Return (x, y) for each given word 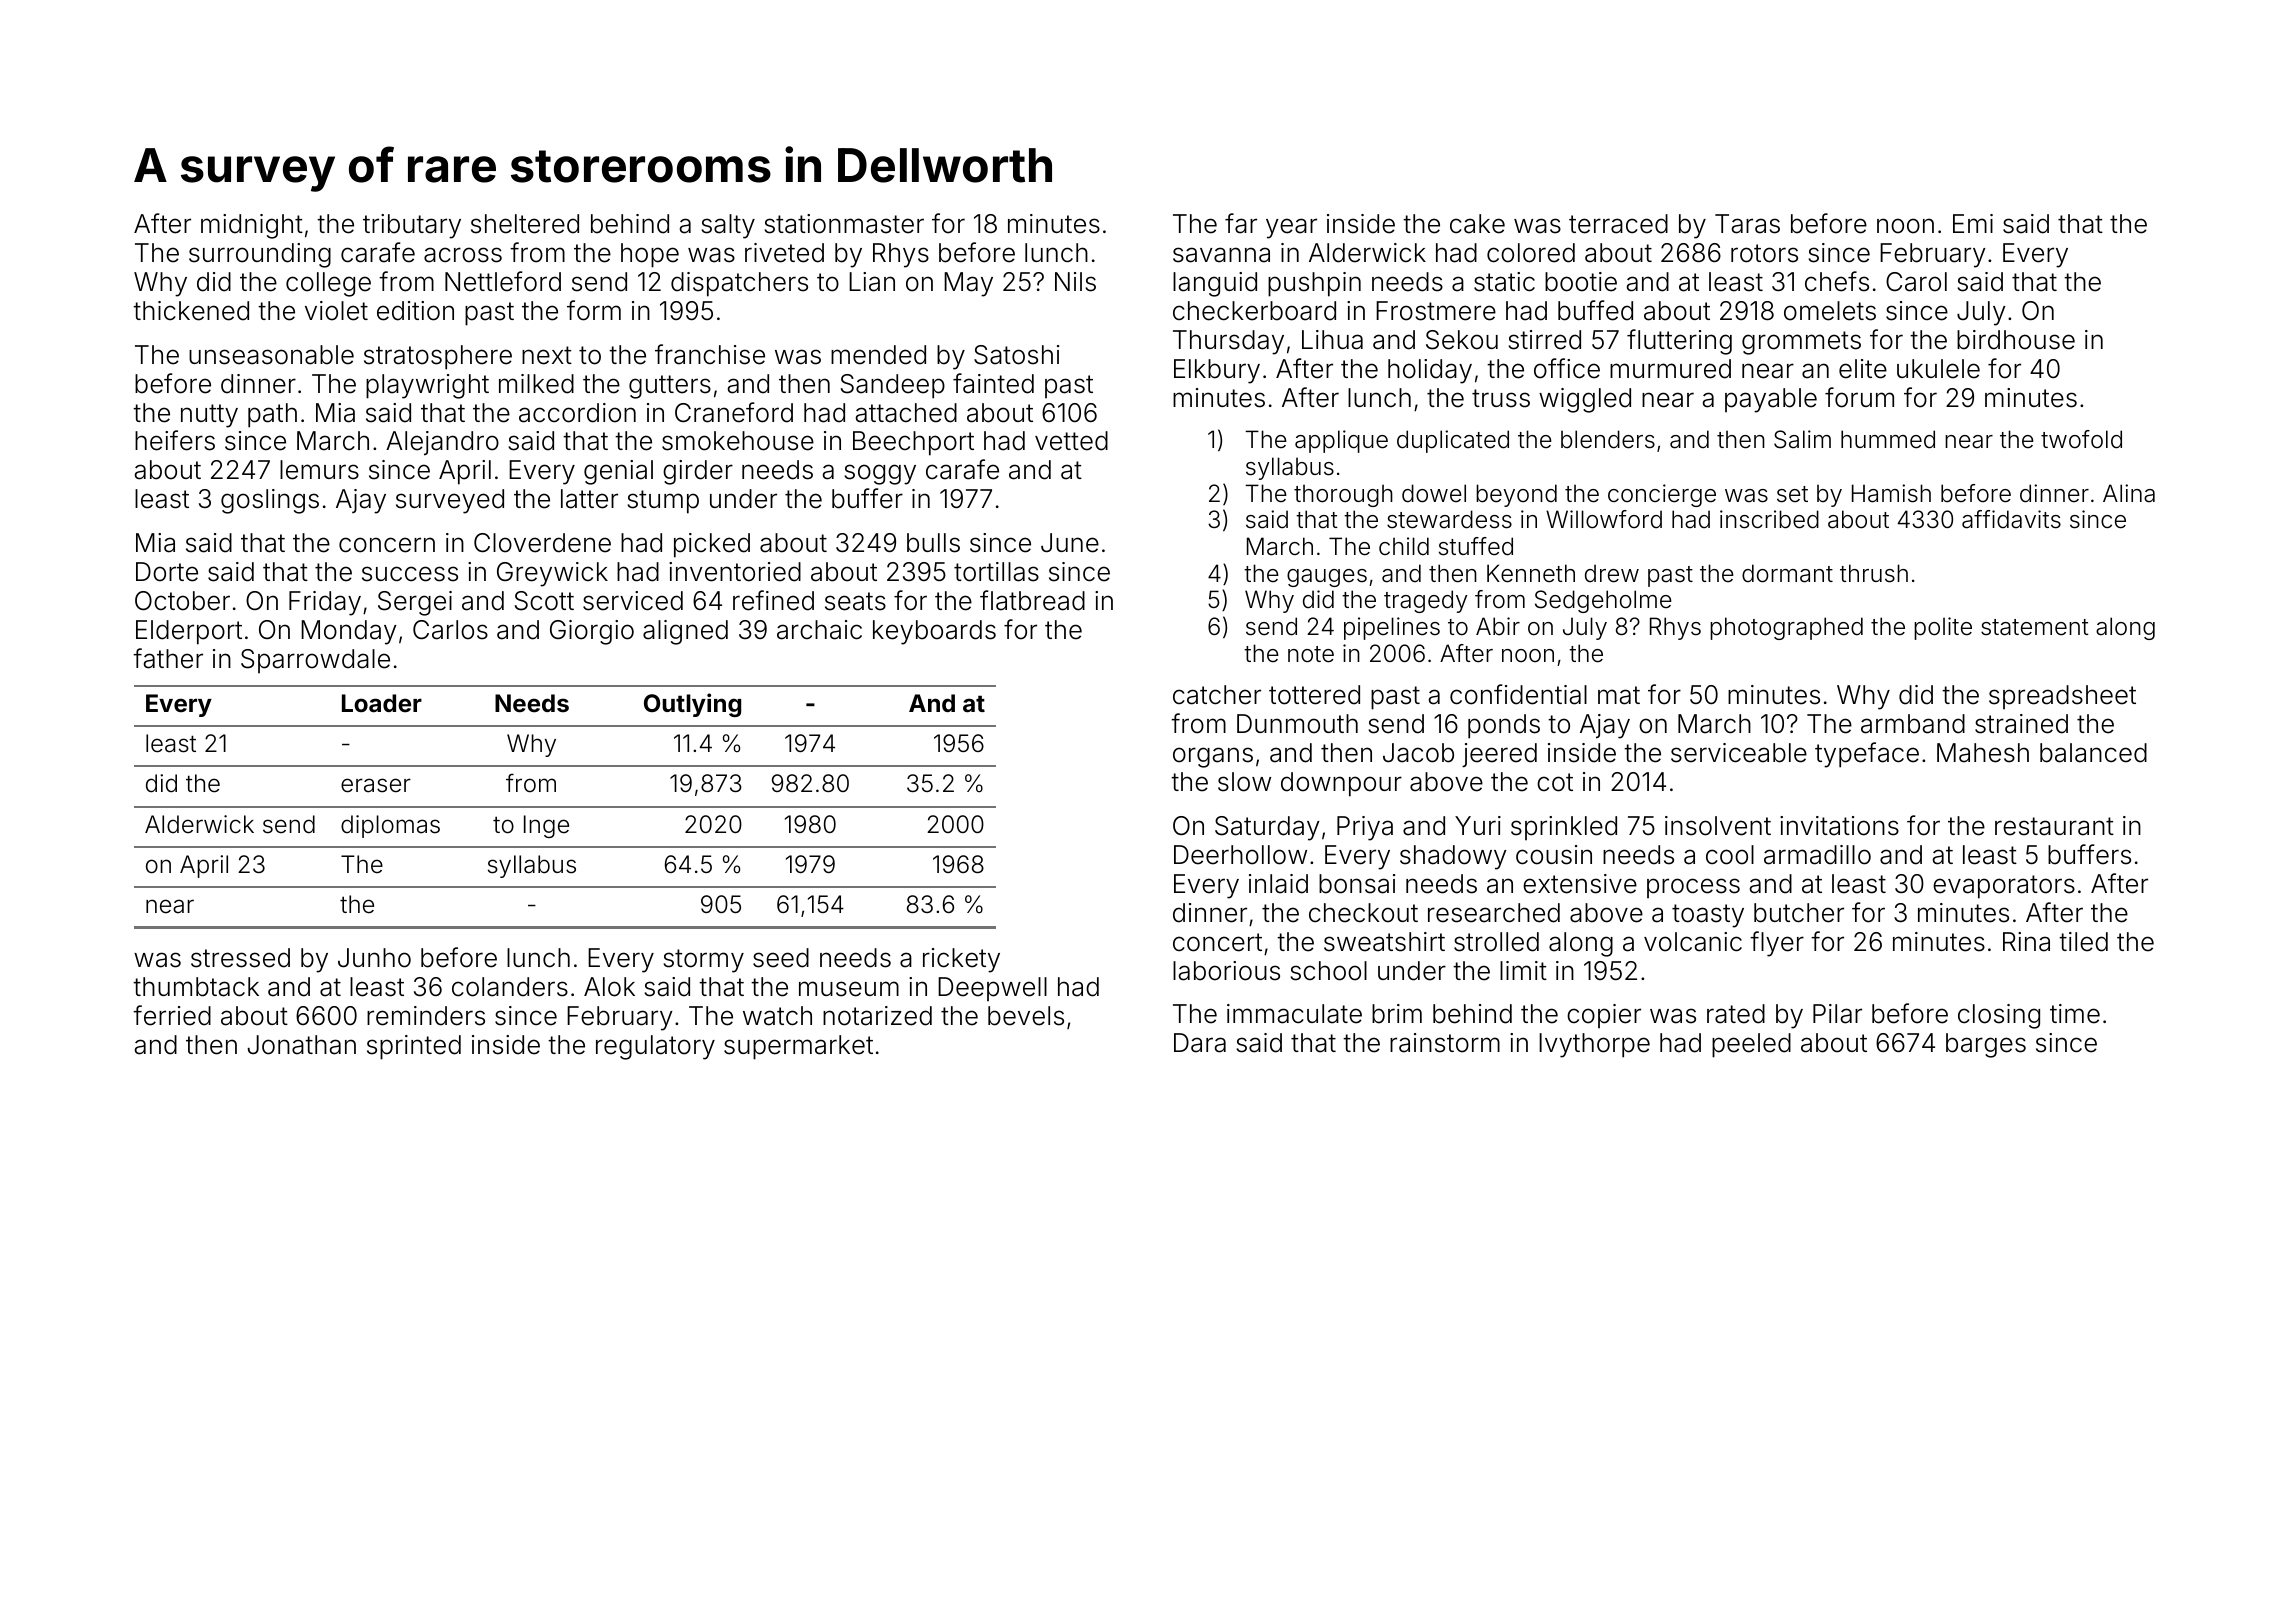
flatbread (1032, 600)
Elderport (189, 632)
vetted (1071, 441)
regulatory (655, 1047)
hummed (1888, 439)
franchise (710, 354)
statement (2035, 627)
